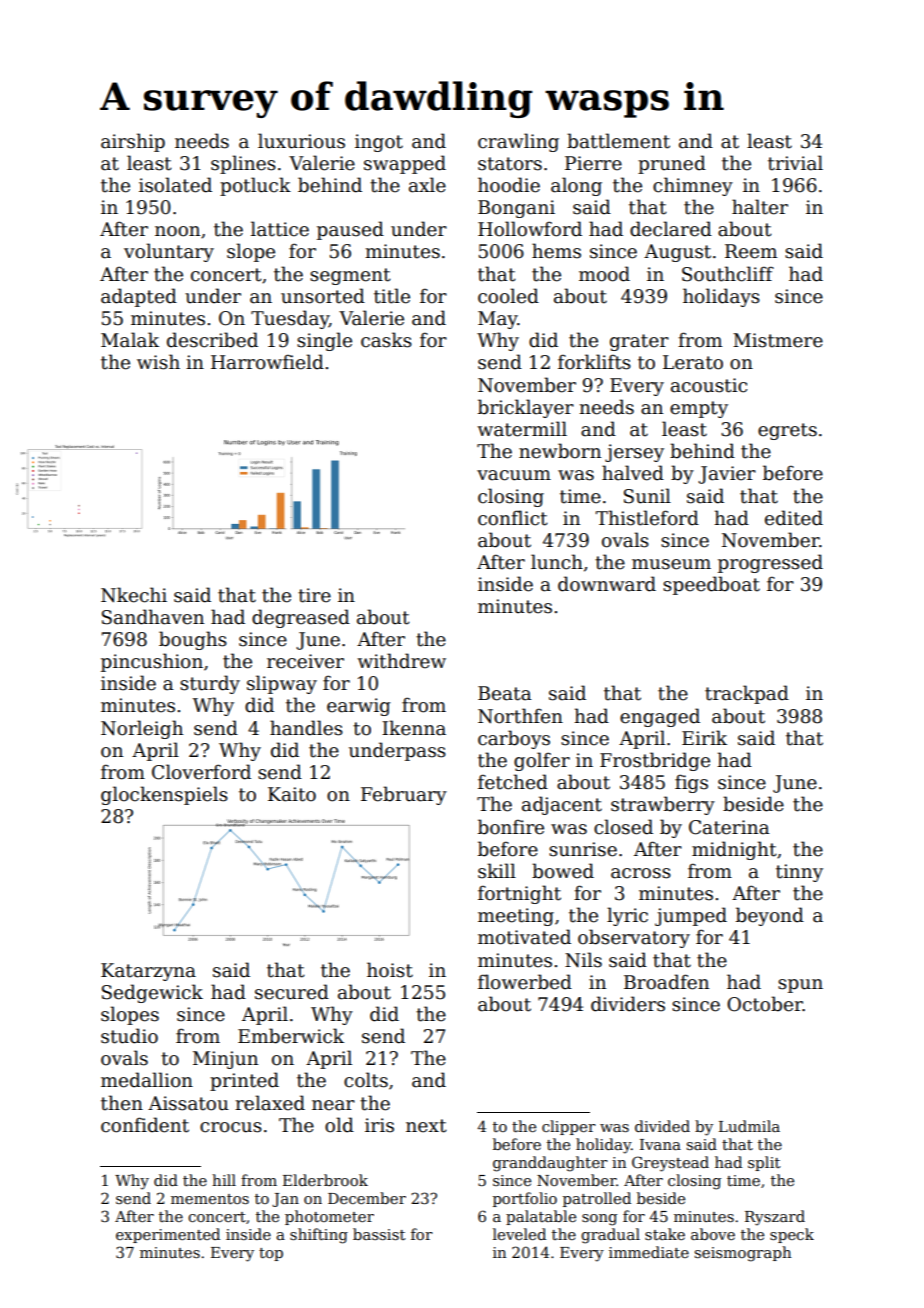 The width and height of the page is (924, 1308). I want to click on hoodie, so click(509, 185).
